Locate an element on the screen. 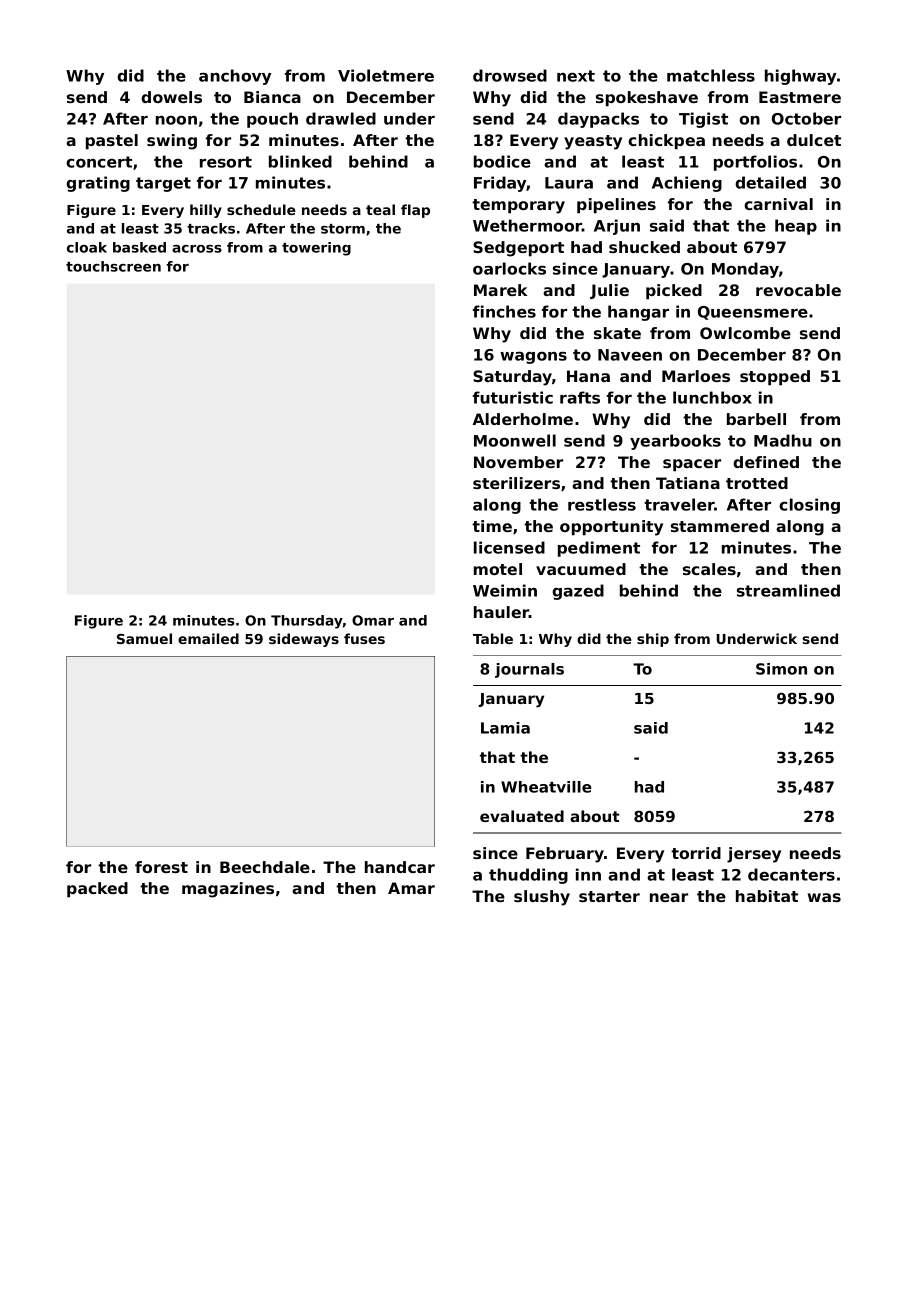 The width and height of the screenshot is (908, 1316). pastel is located at coordinates (112, 142).
